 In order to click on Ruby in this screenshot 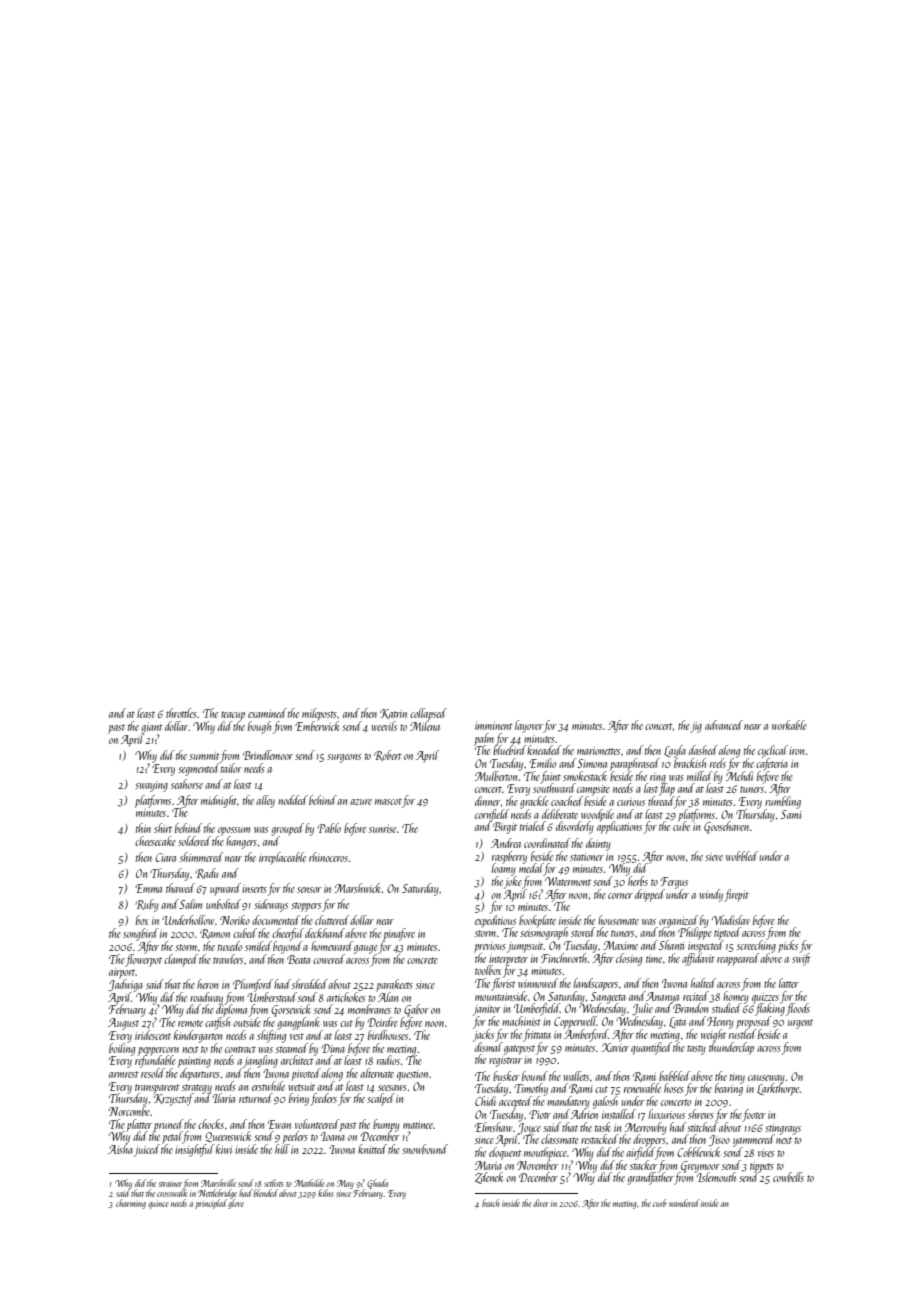, I will do `click(147, 905)`.
